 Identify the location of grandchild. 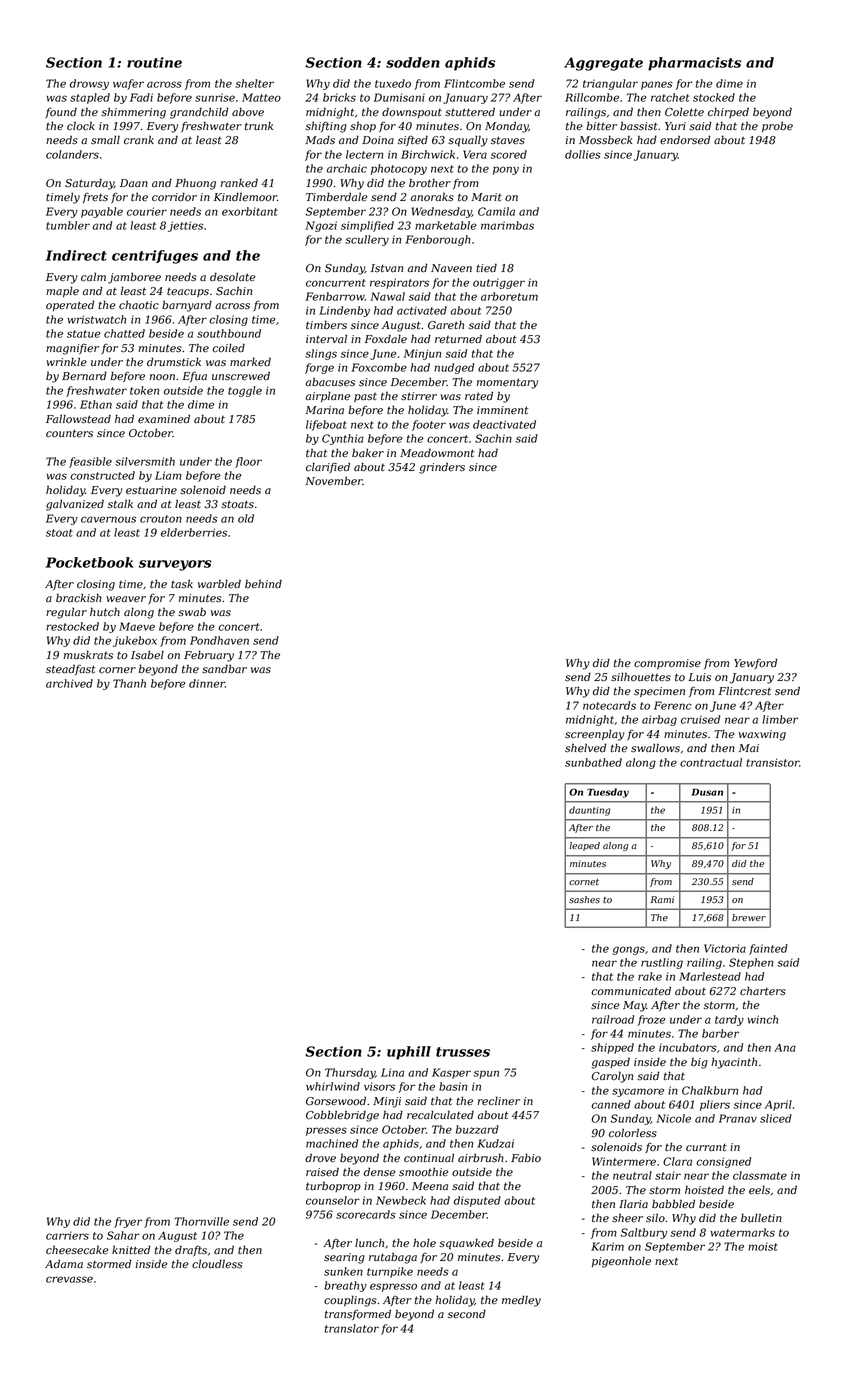
(199, 113).
